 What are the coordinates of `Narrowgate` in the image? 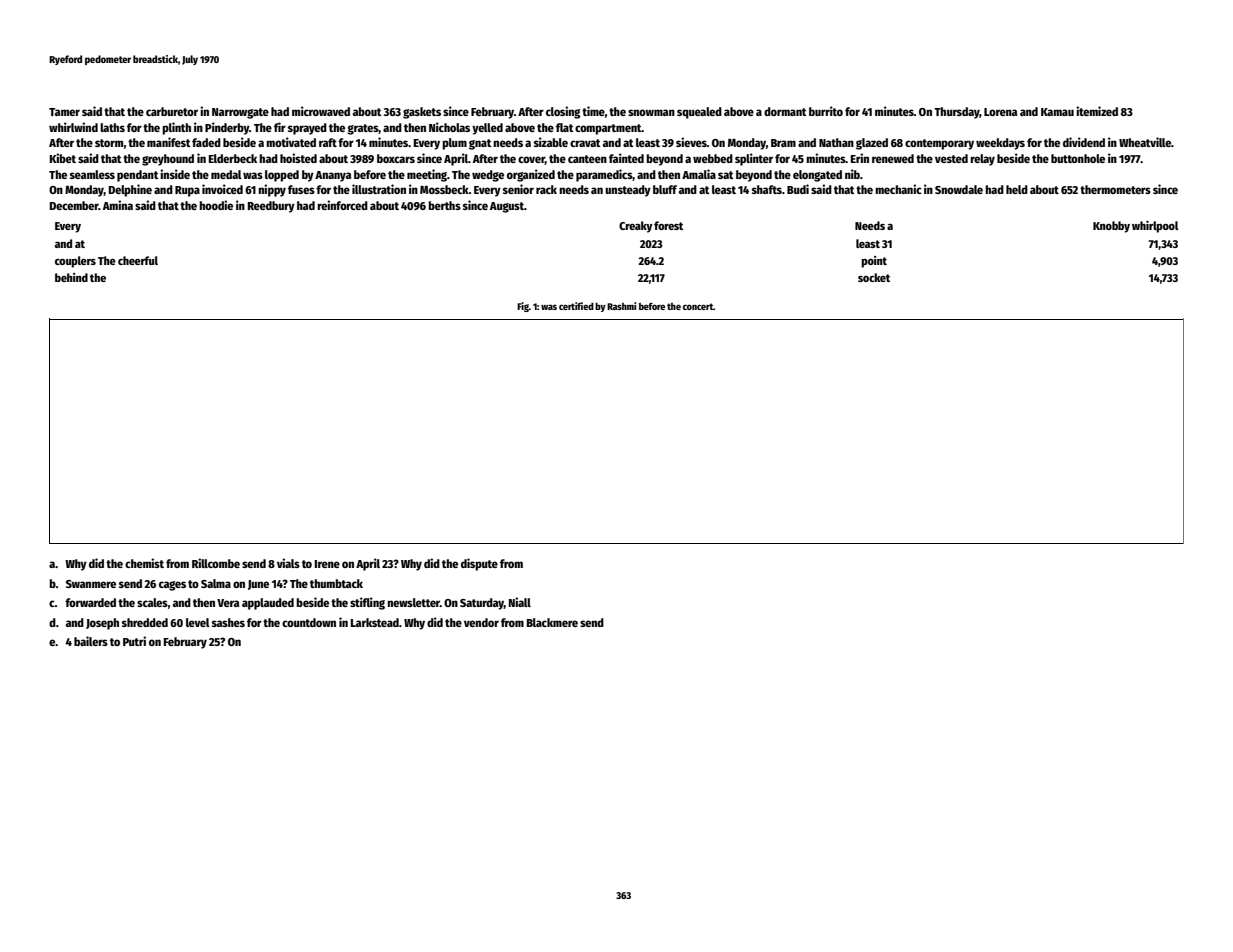 It's located at (240, 113).
